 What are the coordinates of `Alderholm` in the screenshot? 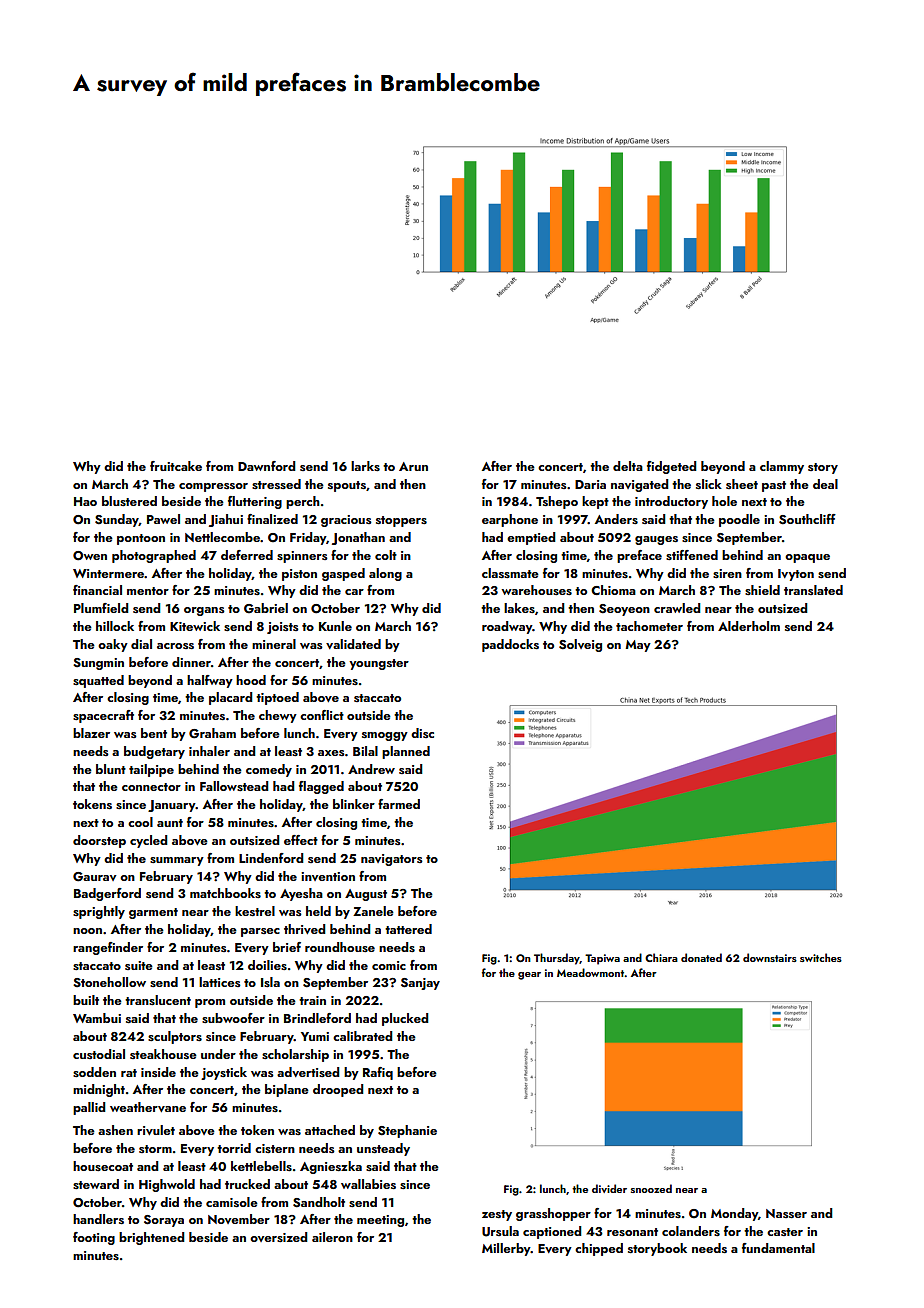 It's located at (749, 626).
